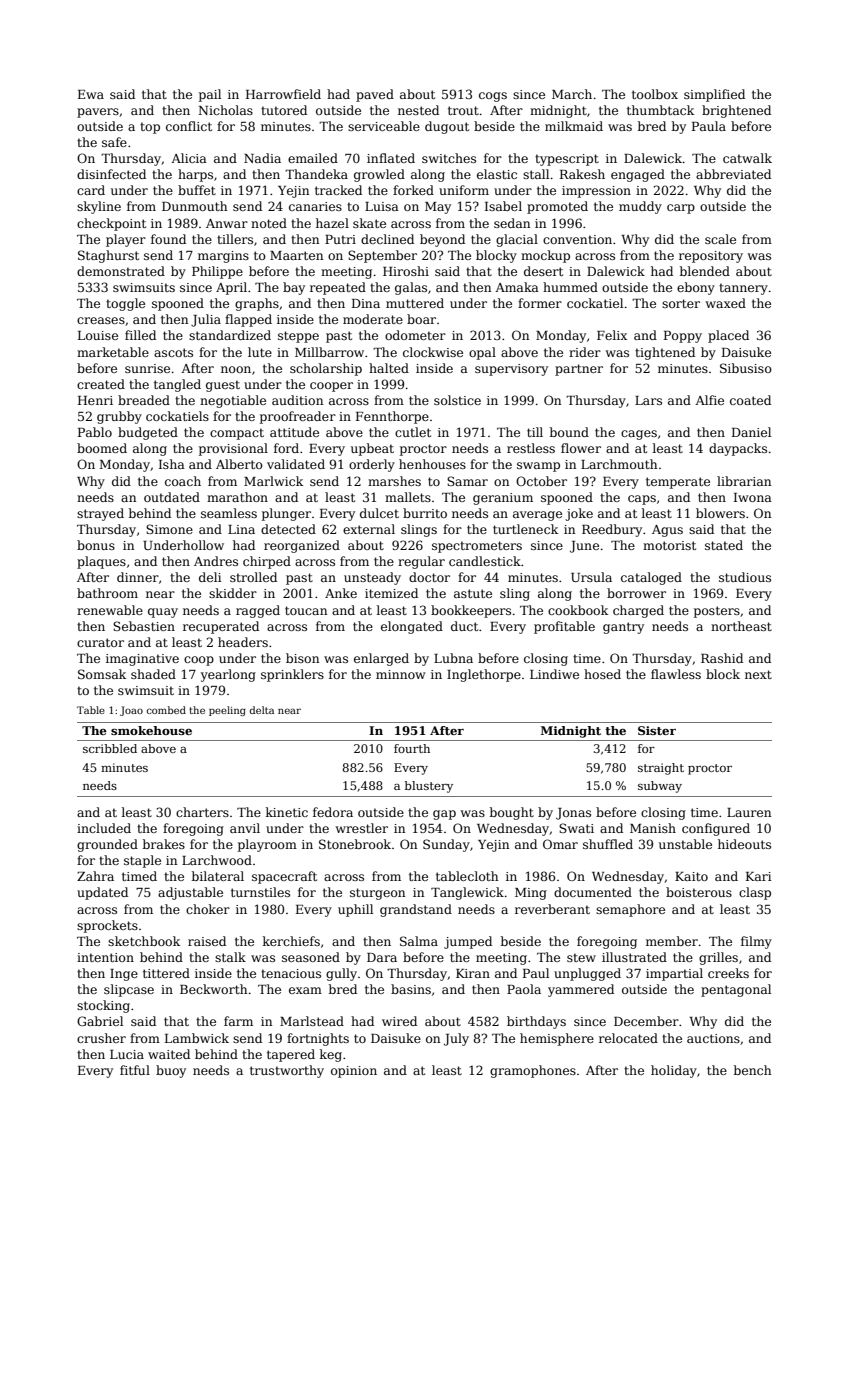 The height and width of the document is (1400, 849). Describe the element at coordinates (292, 675) in the document. I see `sprinklers` at that location.
